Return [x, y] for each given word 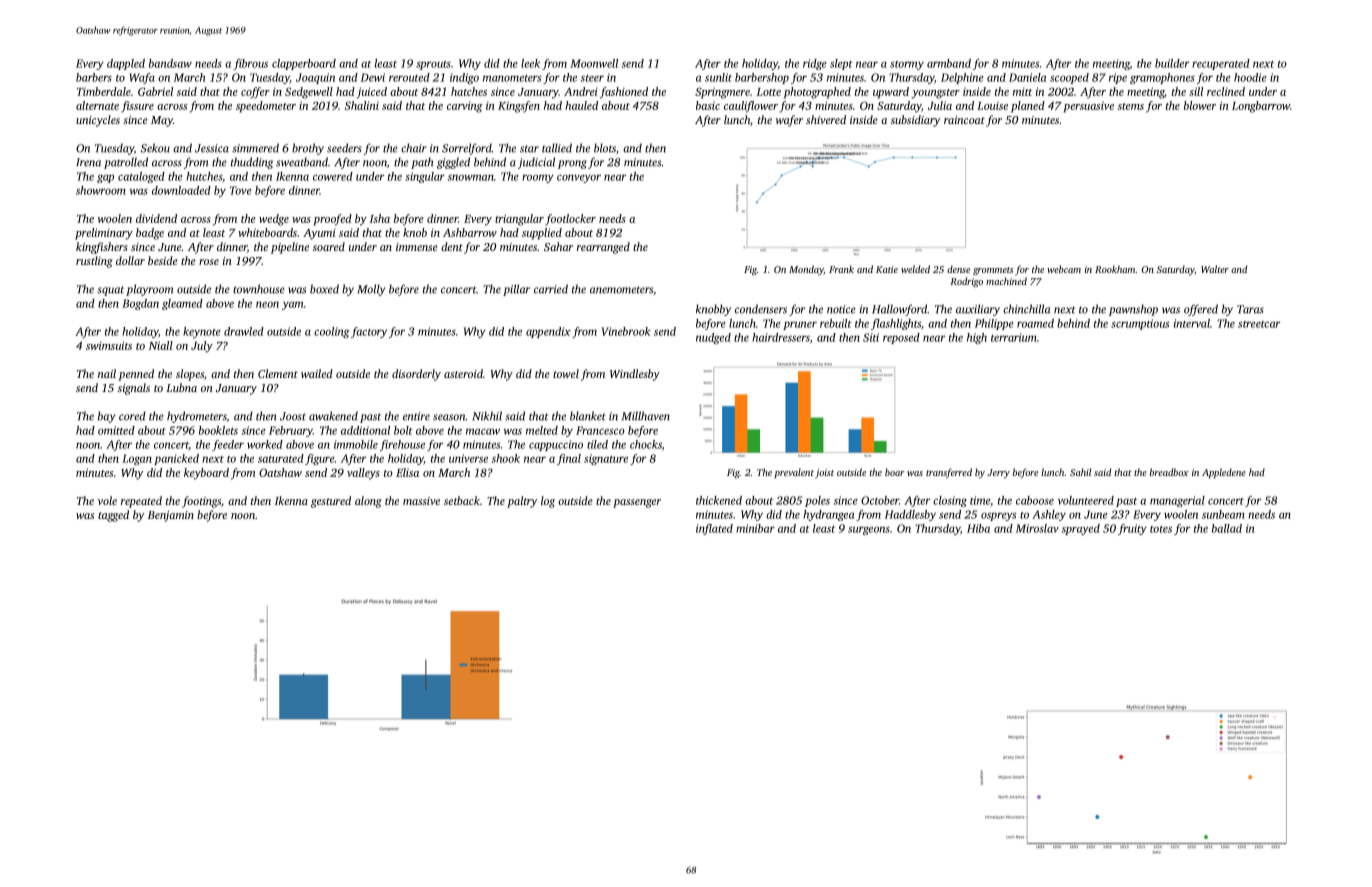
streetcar [1259, 324]
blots [605, 148]
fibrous [250, 64]
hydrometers [197, 417]
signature [606, 459]
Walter [1215, 269]
